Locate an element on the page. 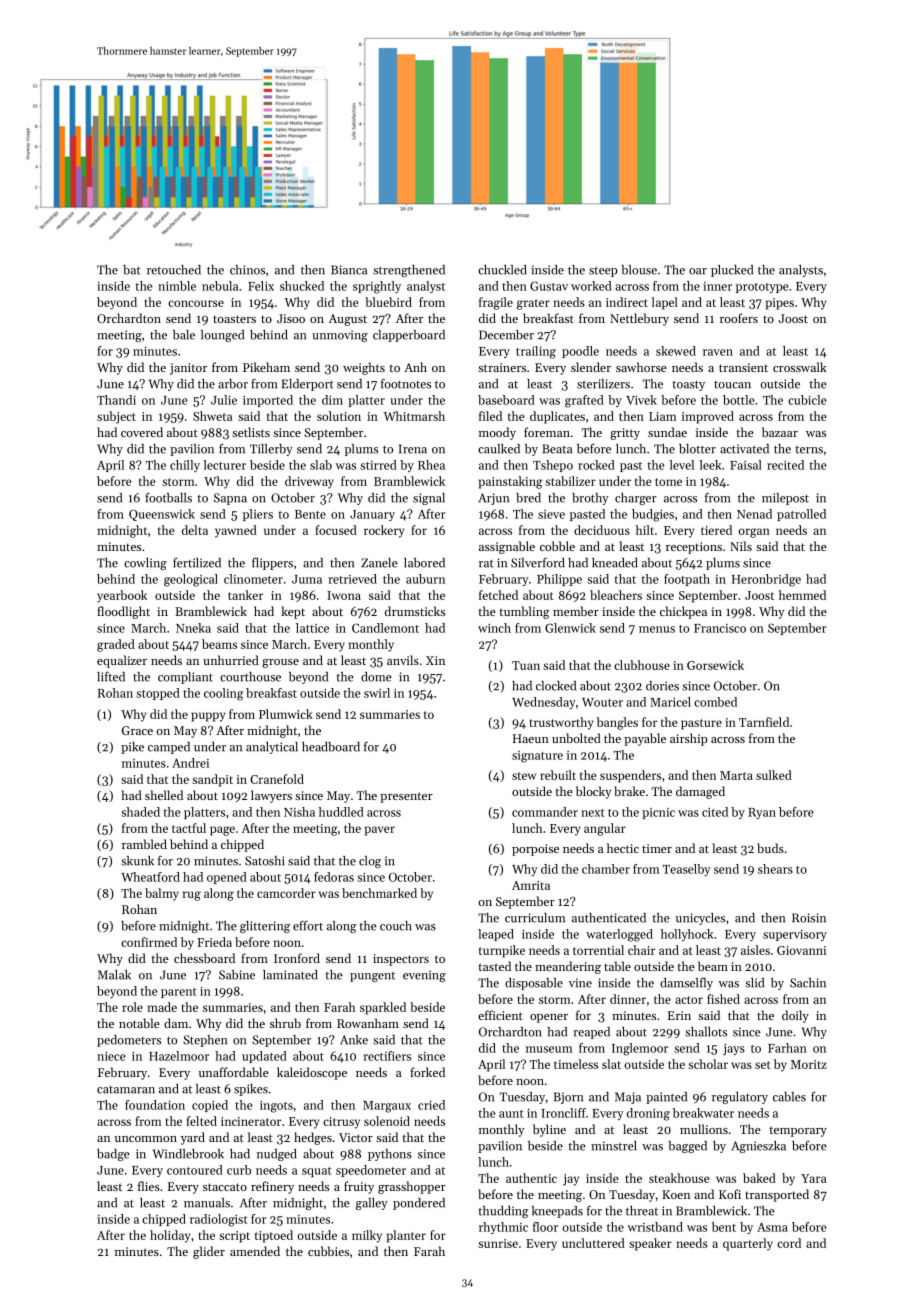  shrub is located at coordinates (285, 1023).
